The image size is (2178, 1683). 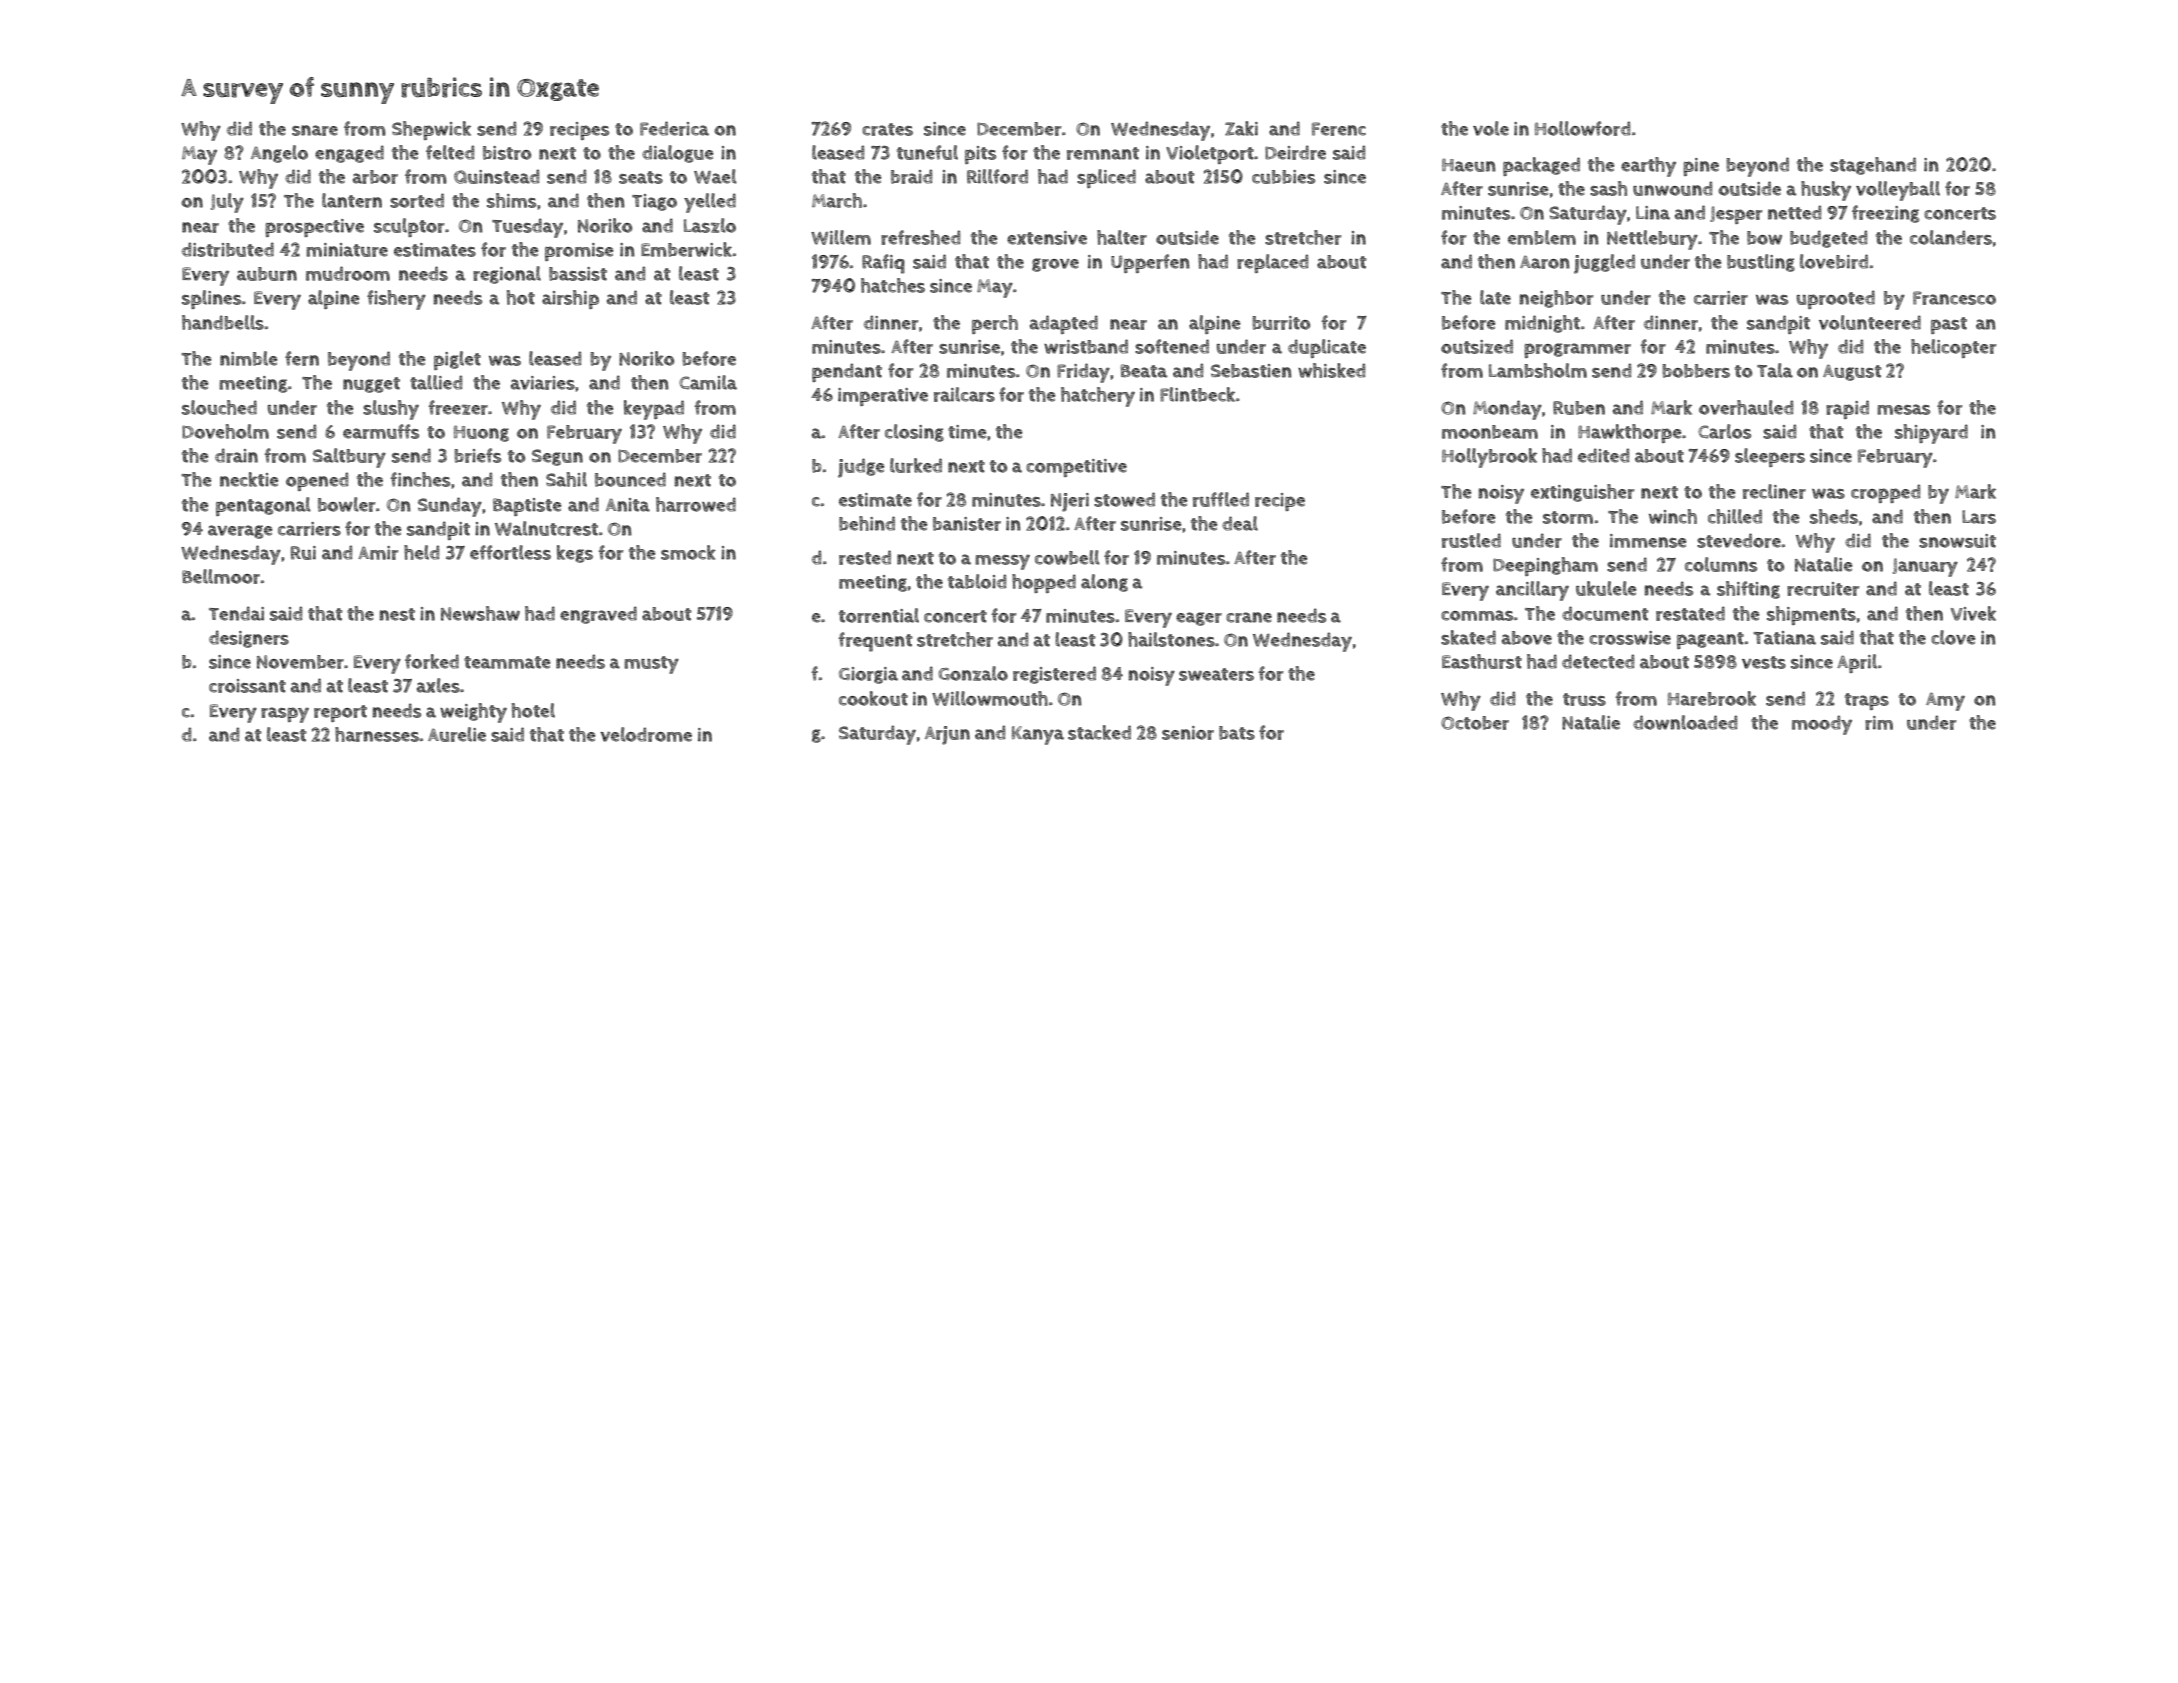 What do you see at coordinates (1834, 261) in the screenshot?
I see `lovebird` at bounding box center [1834, 261].
